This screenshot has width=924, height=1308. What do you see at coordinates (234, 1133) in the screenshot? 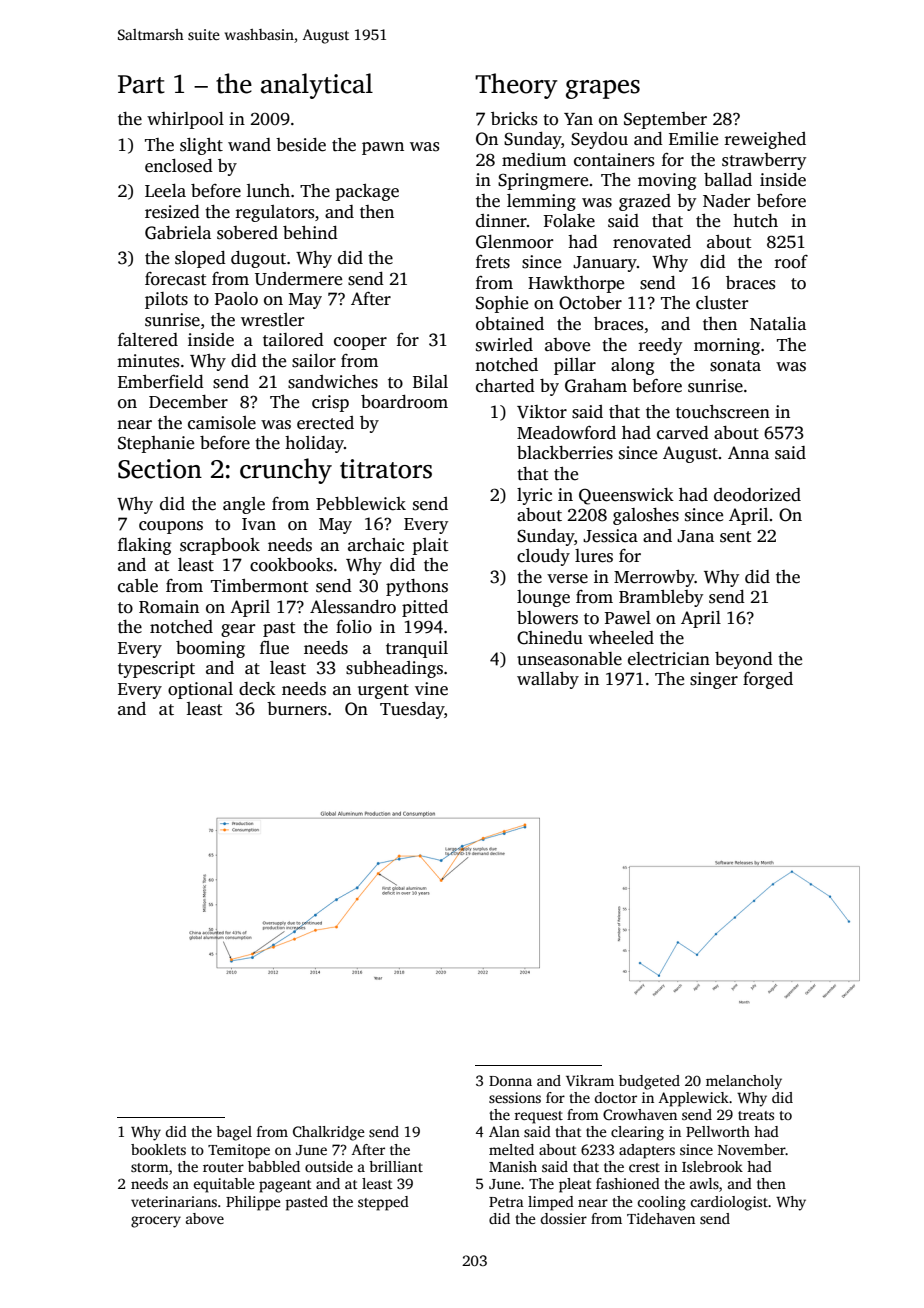
I see `bagel` at bounding box center [234, 1133].
